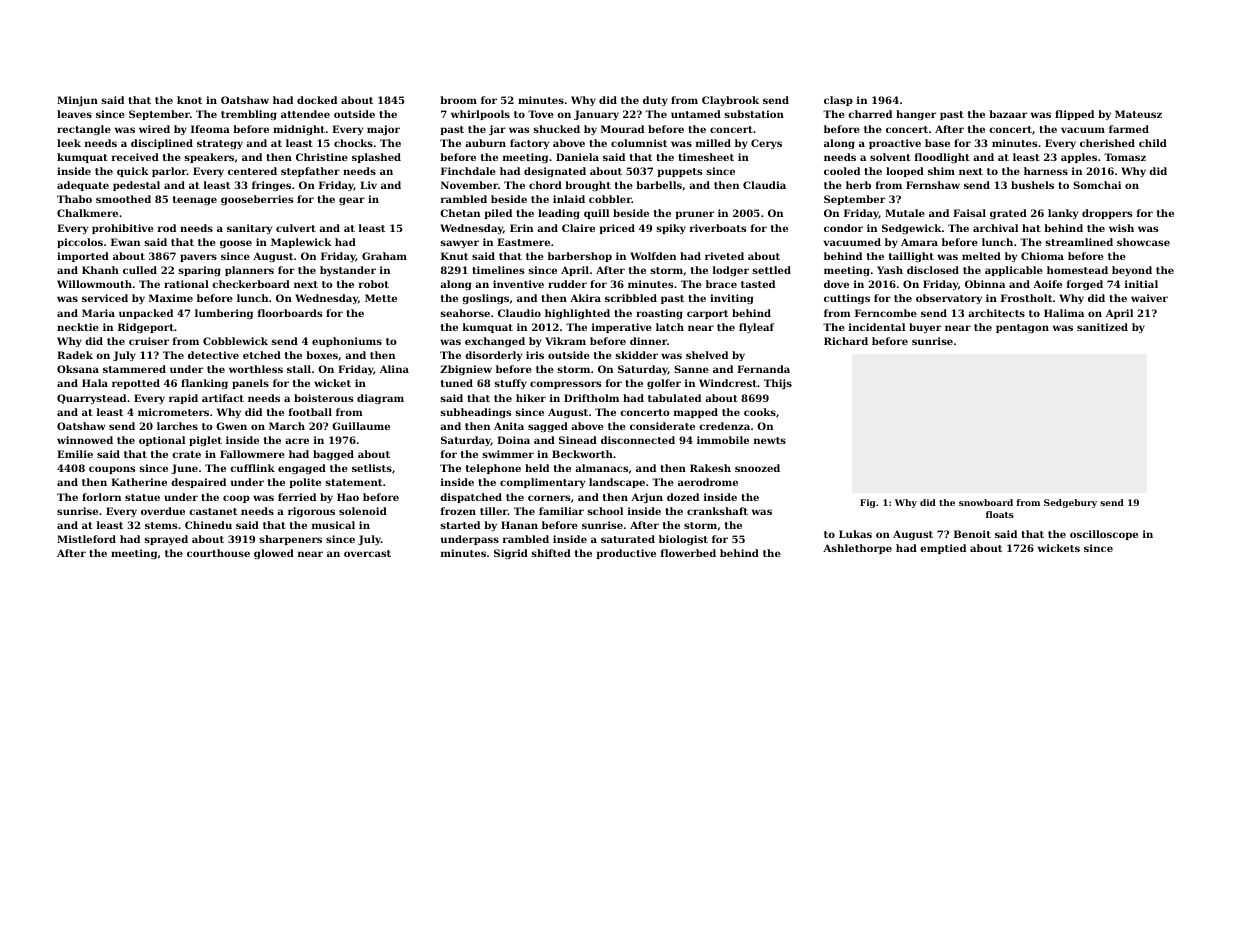  Describe the element at coordinates (1022, 328) in the screenshot. I see `pentagon` at that location.
